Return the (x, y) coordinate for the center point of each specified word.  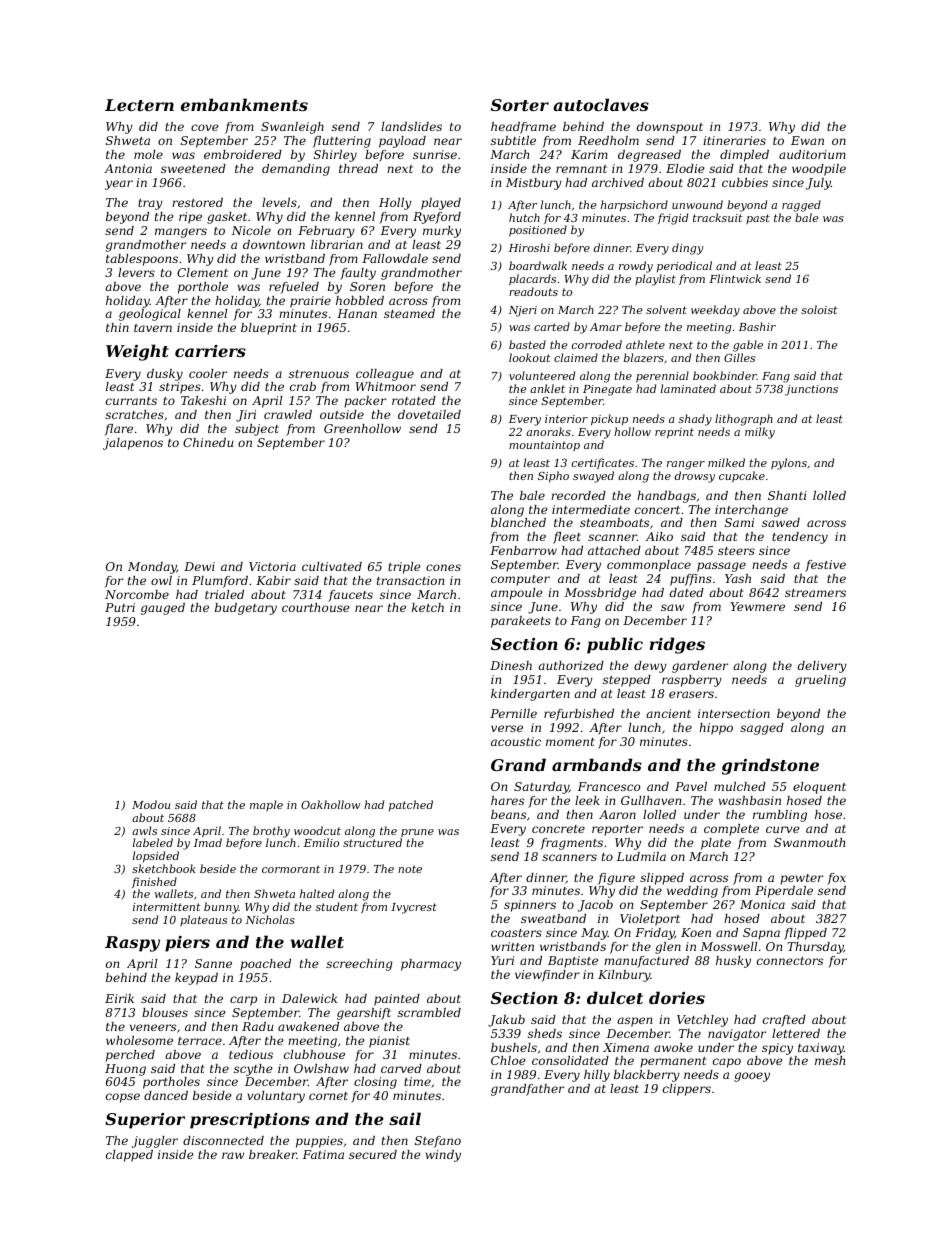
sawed (781, 522)
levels (279, 202)
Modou (151, 804)
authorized (571, 665)
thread (358, 168)
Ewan (807, 140)
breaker (273, 1154)
